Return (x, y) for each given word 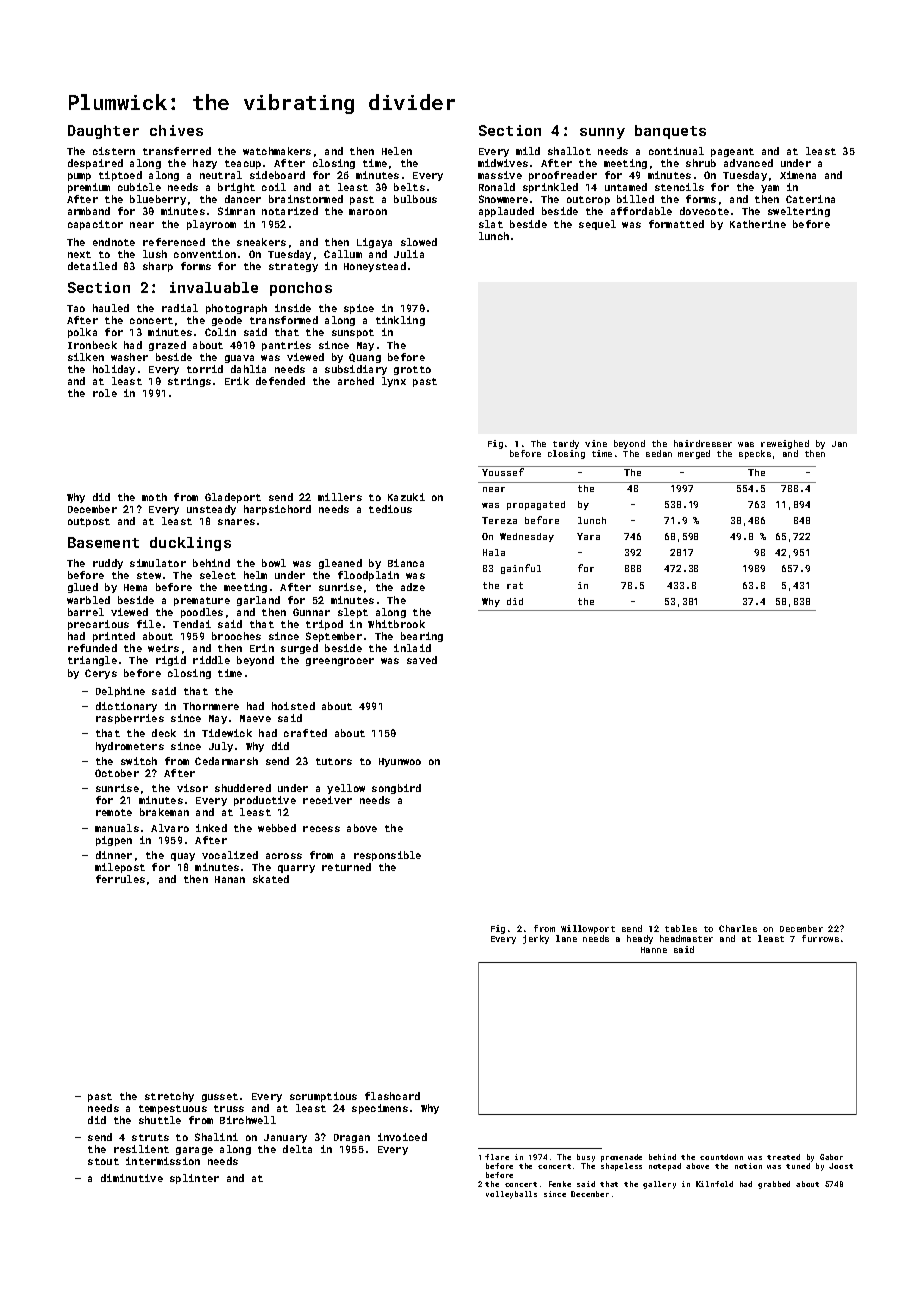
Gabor (831, 1157)
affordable (641, 211)
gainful (521, 569)
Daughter (103, 132)
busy (586, 1158)
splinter (194, 1179)
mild (528, 151)
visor (192, 788)
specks (755, 454)
